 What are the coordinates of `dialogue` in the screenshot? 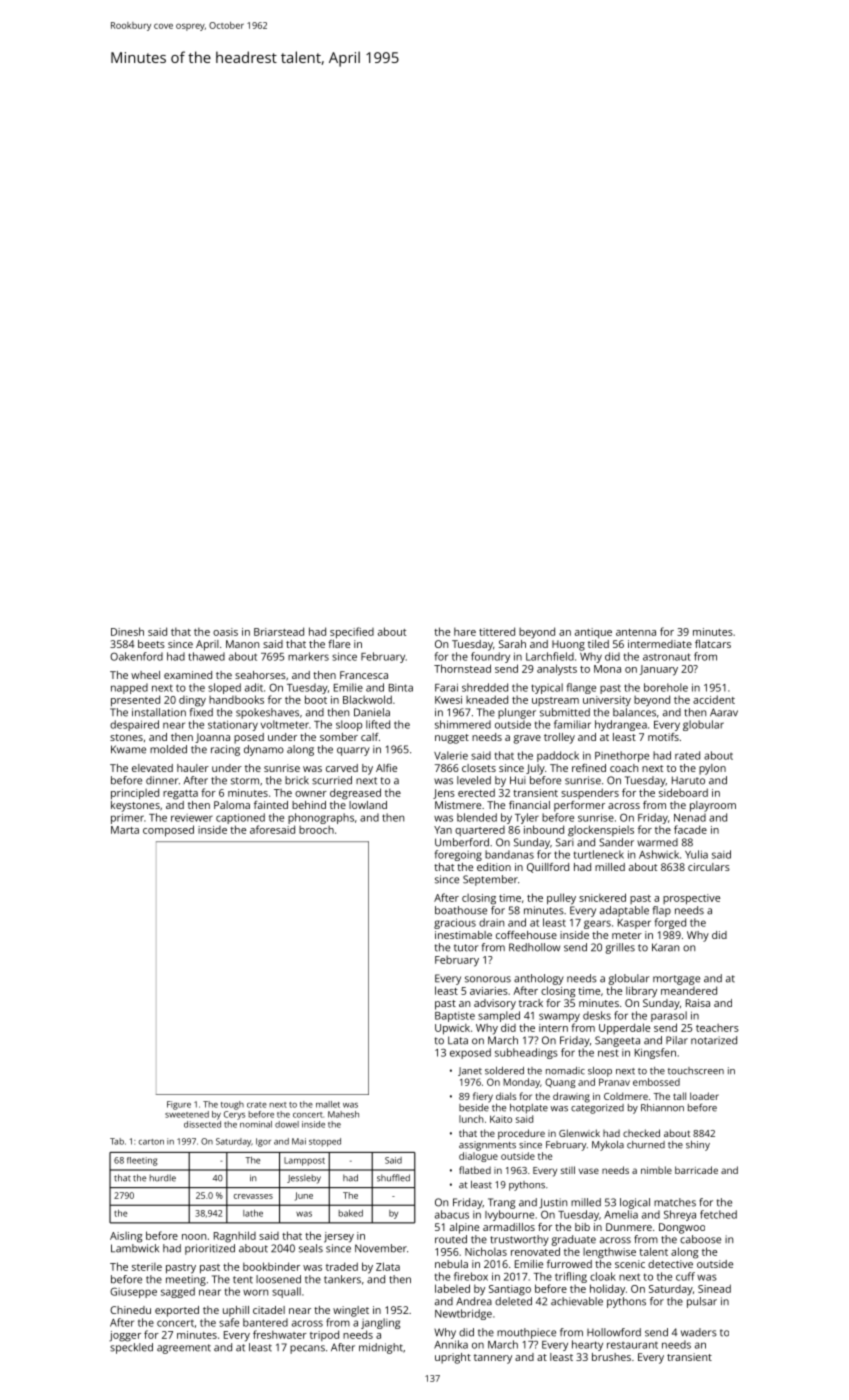 It's located at (478, 1157).
